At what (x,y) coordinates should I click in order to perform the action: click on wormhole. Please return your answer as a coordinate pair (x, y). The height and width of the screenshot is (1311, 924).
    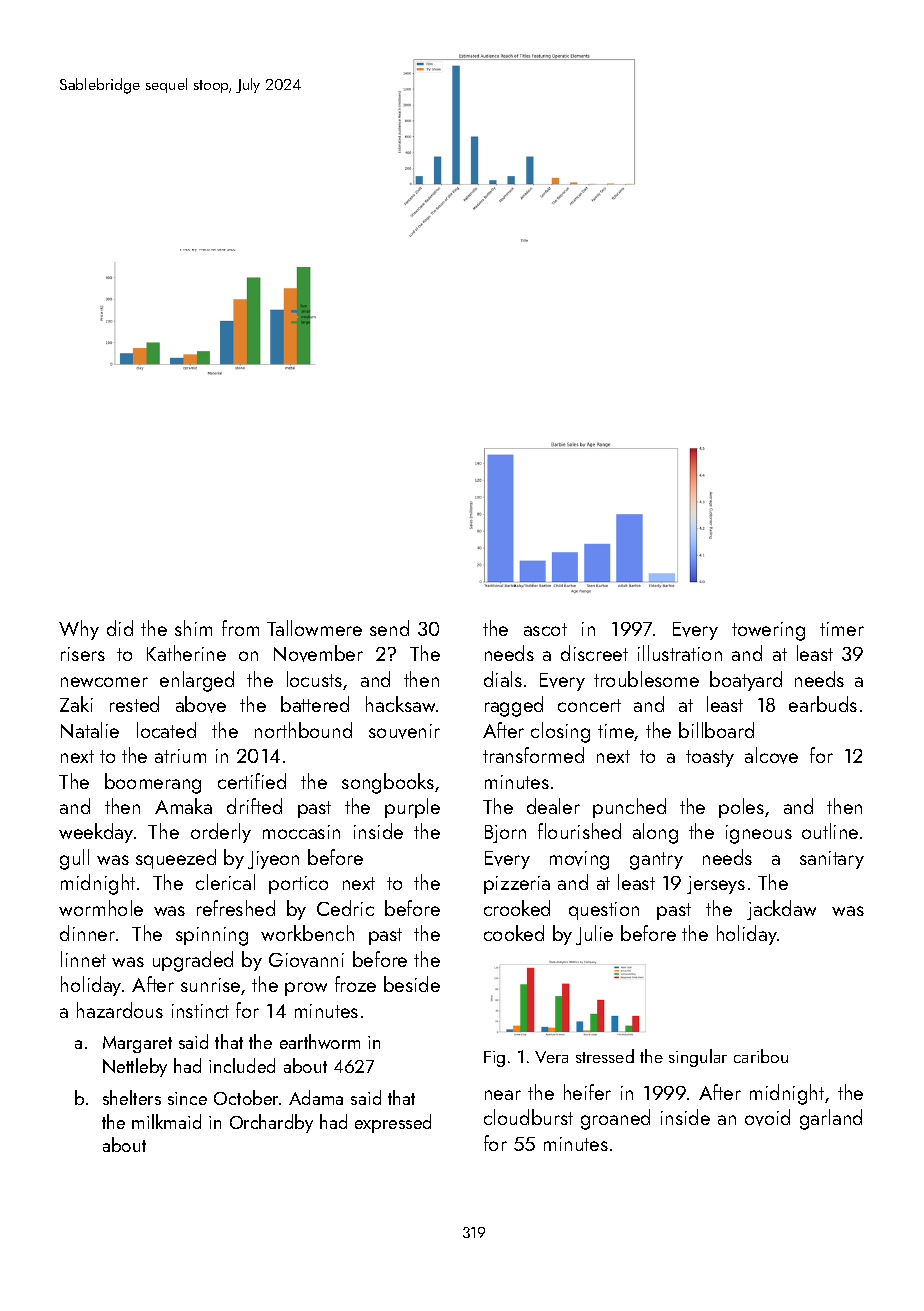
    Looking at the image, I should click on (101, 908).
